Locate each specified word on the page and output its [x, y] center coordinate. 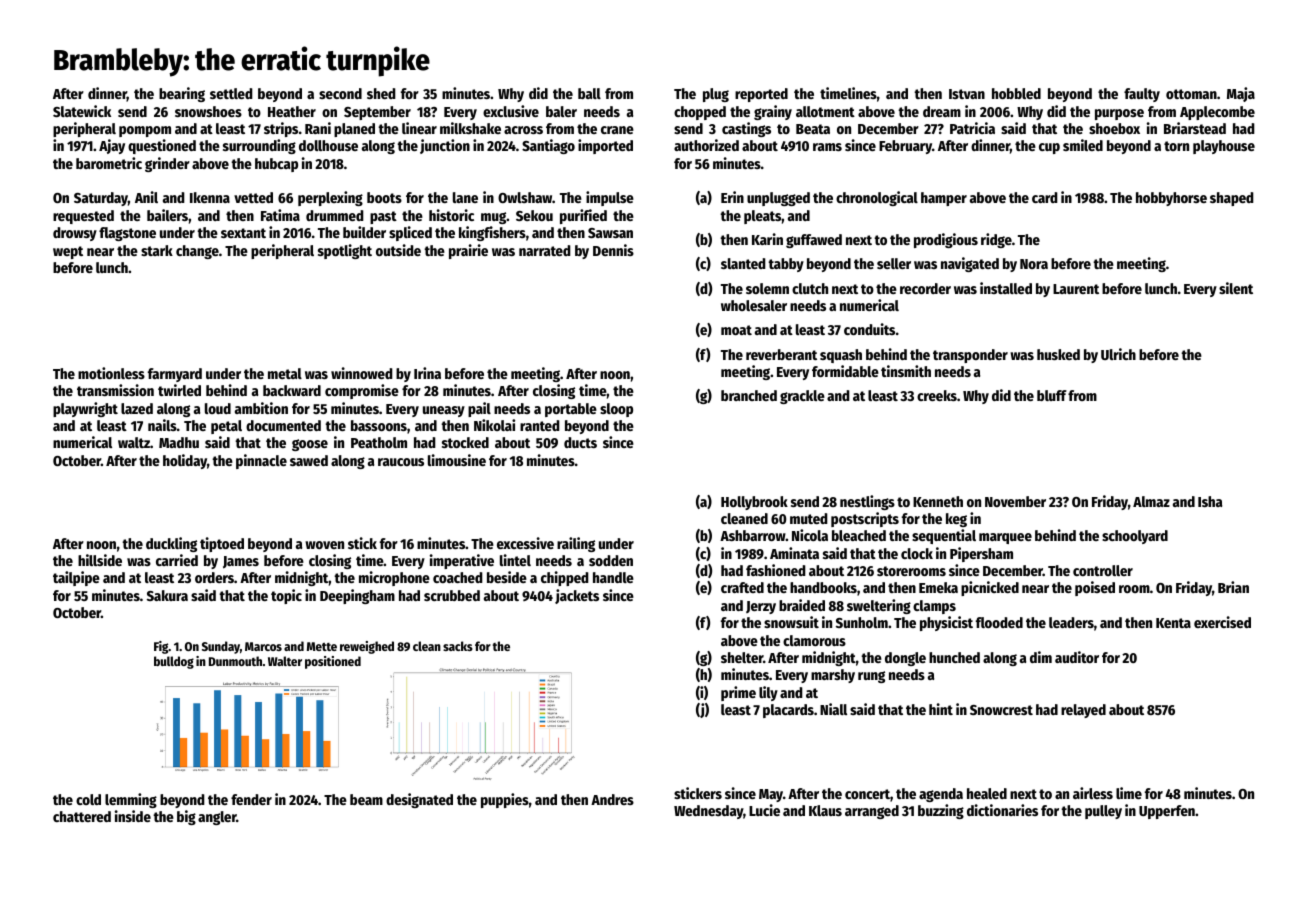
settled [231, 93]
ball [589, 93]
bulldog [174, 662]
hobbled [1016, 93]
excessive [525, 543]
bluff [1052, 395]
